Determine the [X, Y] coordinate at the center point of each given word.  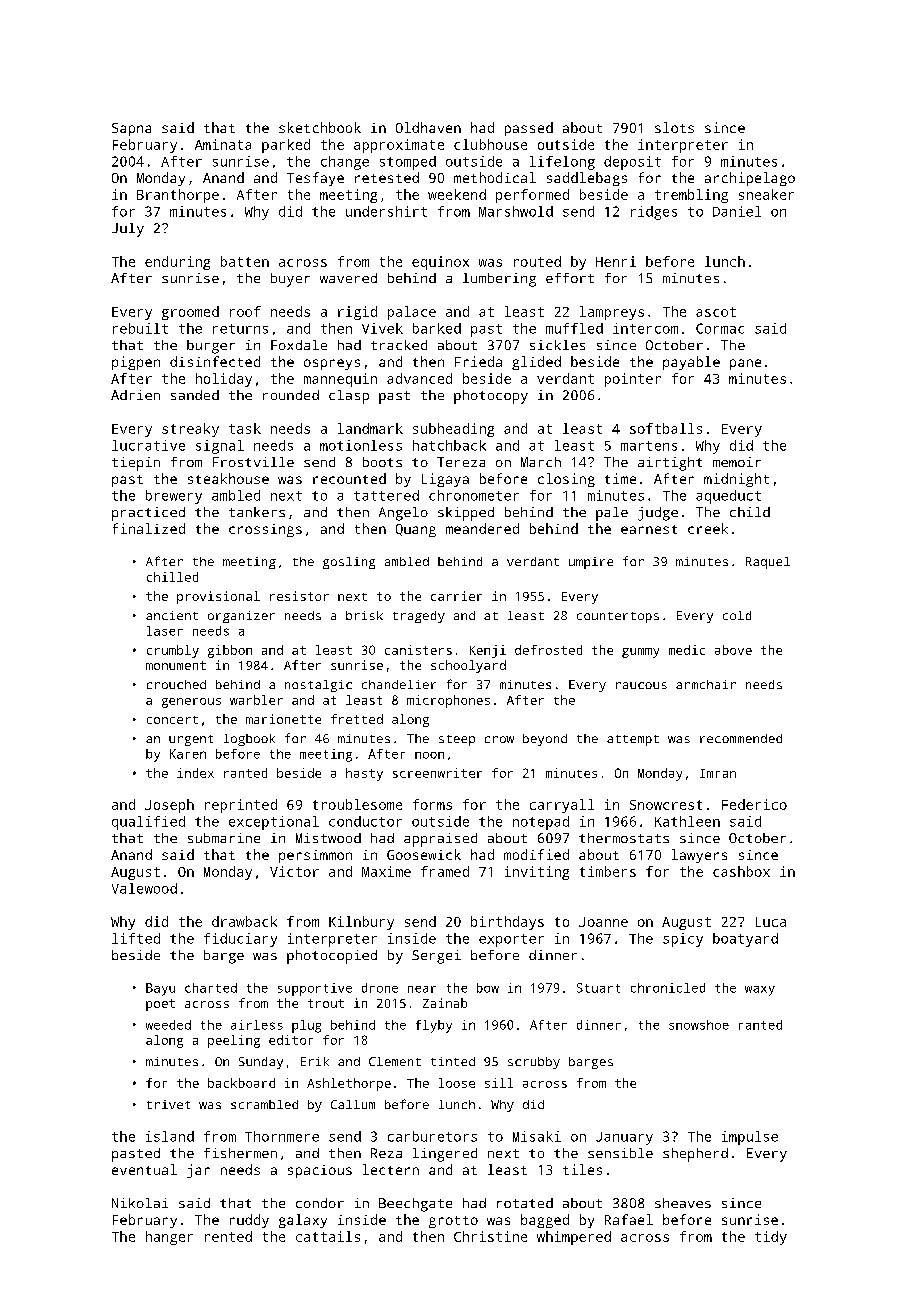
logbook [249, 740]
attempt [633, 740]
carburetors [432, 1136]
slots [674, 127]
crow [499, 739]
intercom [645, 328]
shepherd [695, 1155]
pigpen [136, 363]
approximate [399, 146]
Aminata [223, 144]
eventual [144, 1169]
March [541, 462]
